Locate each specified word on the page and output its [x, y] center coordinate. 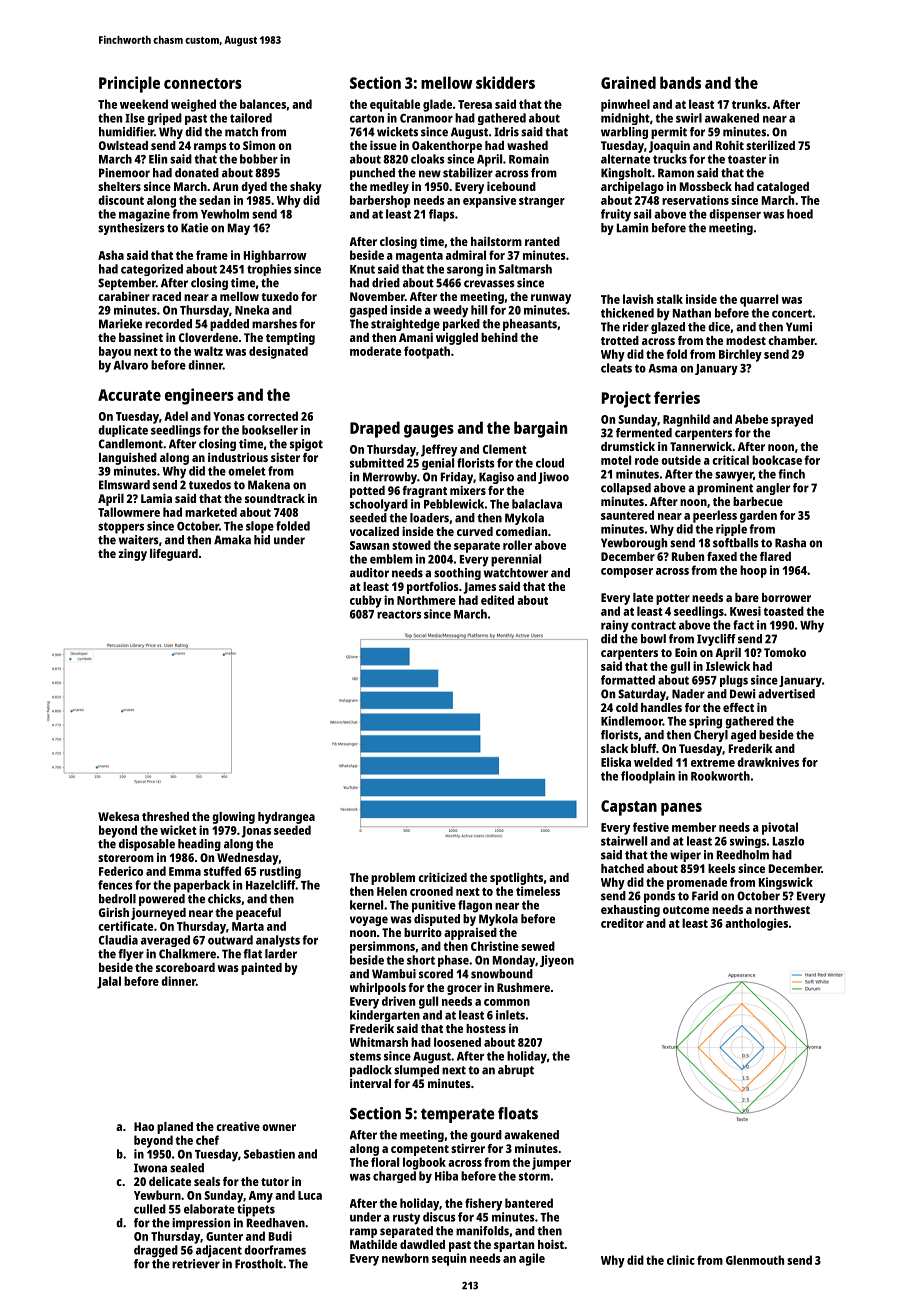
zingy [132, 554]
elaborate [209, 1209]
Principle [129, 84]
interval [370, 1083]
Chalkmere [187, 954]
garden [758, 516]
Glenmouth [755, 1260]
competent [420, 1150]
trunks [749, 104]
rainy [615, 626]
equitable [395, 105]
